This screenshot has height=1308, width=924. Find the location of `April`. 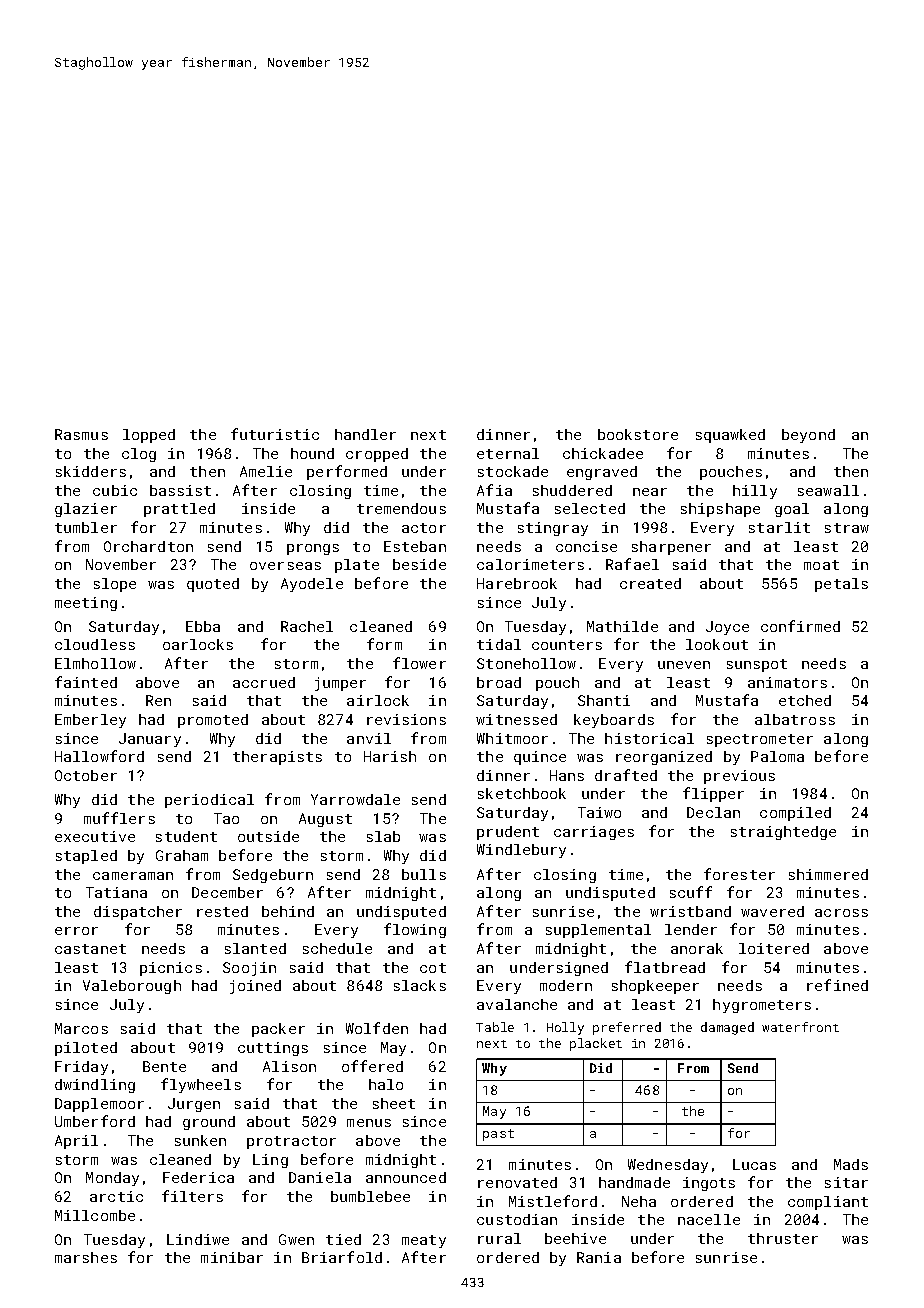

April is located at coordinates (76, 1142).
